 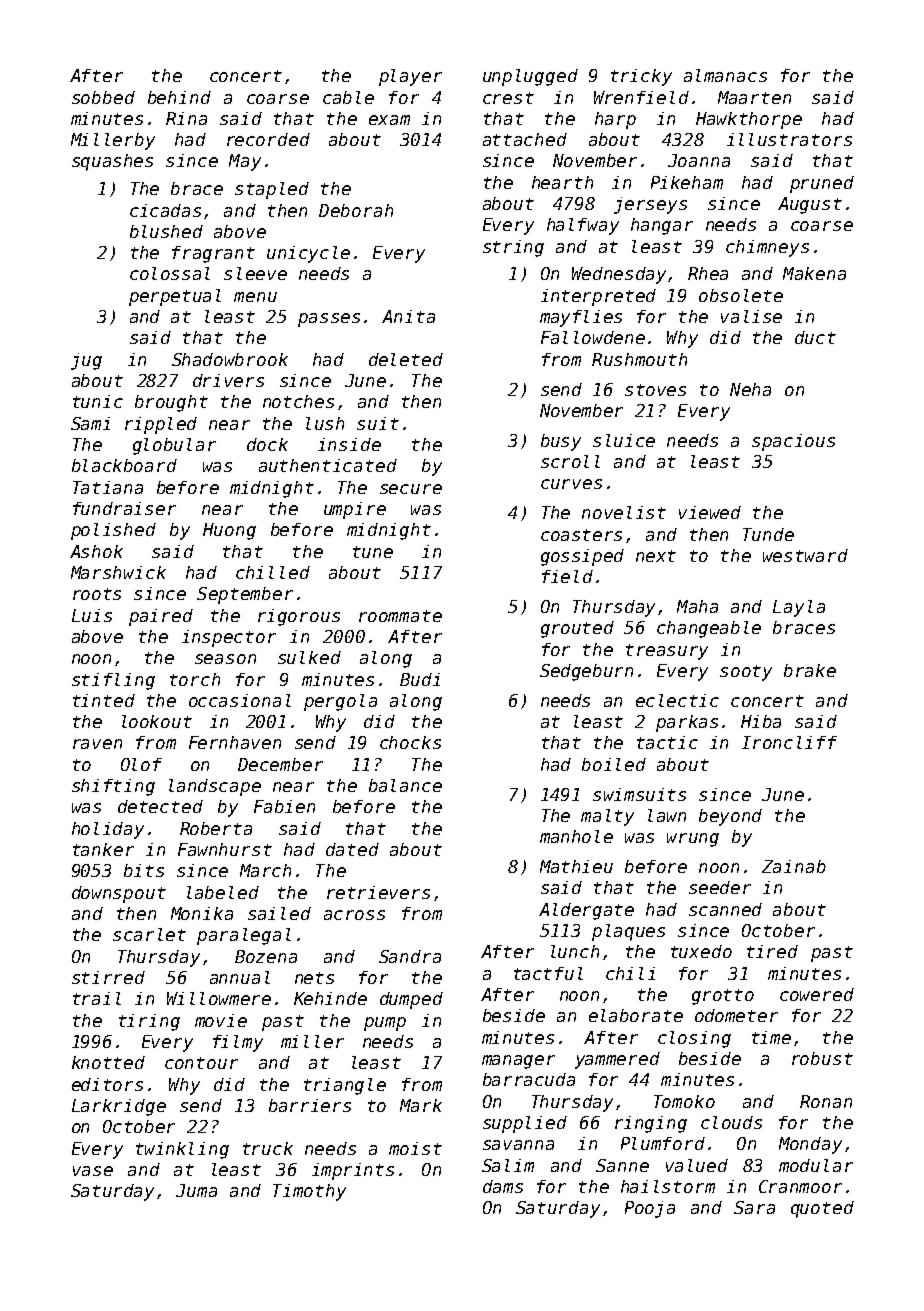 What do you see at coordinates (525, 139) in the screenshot?
I see `attached` at bounding box center [525, 139].
